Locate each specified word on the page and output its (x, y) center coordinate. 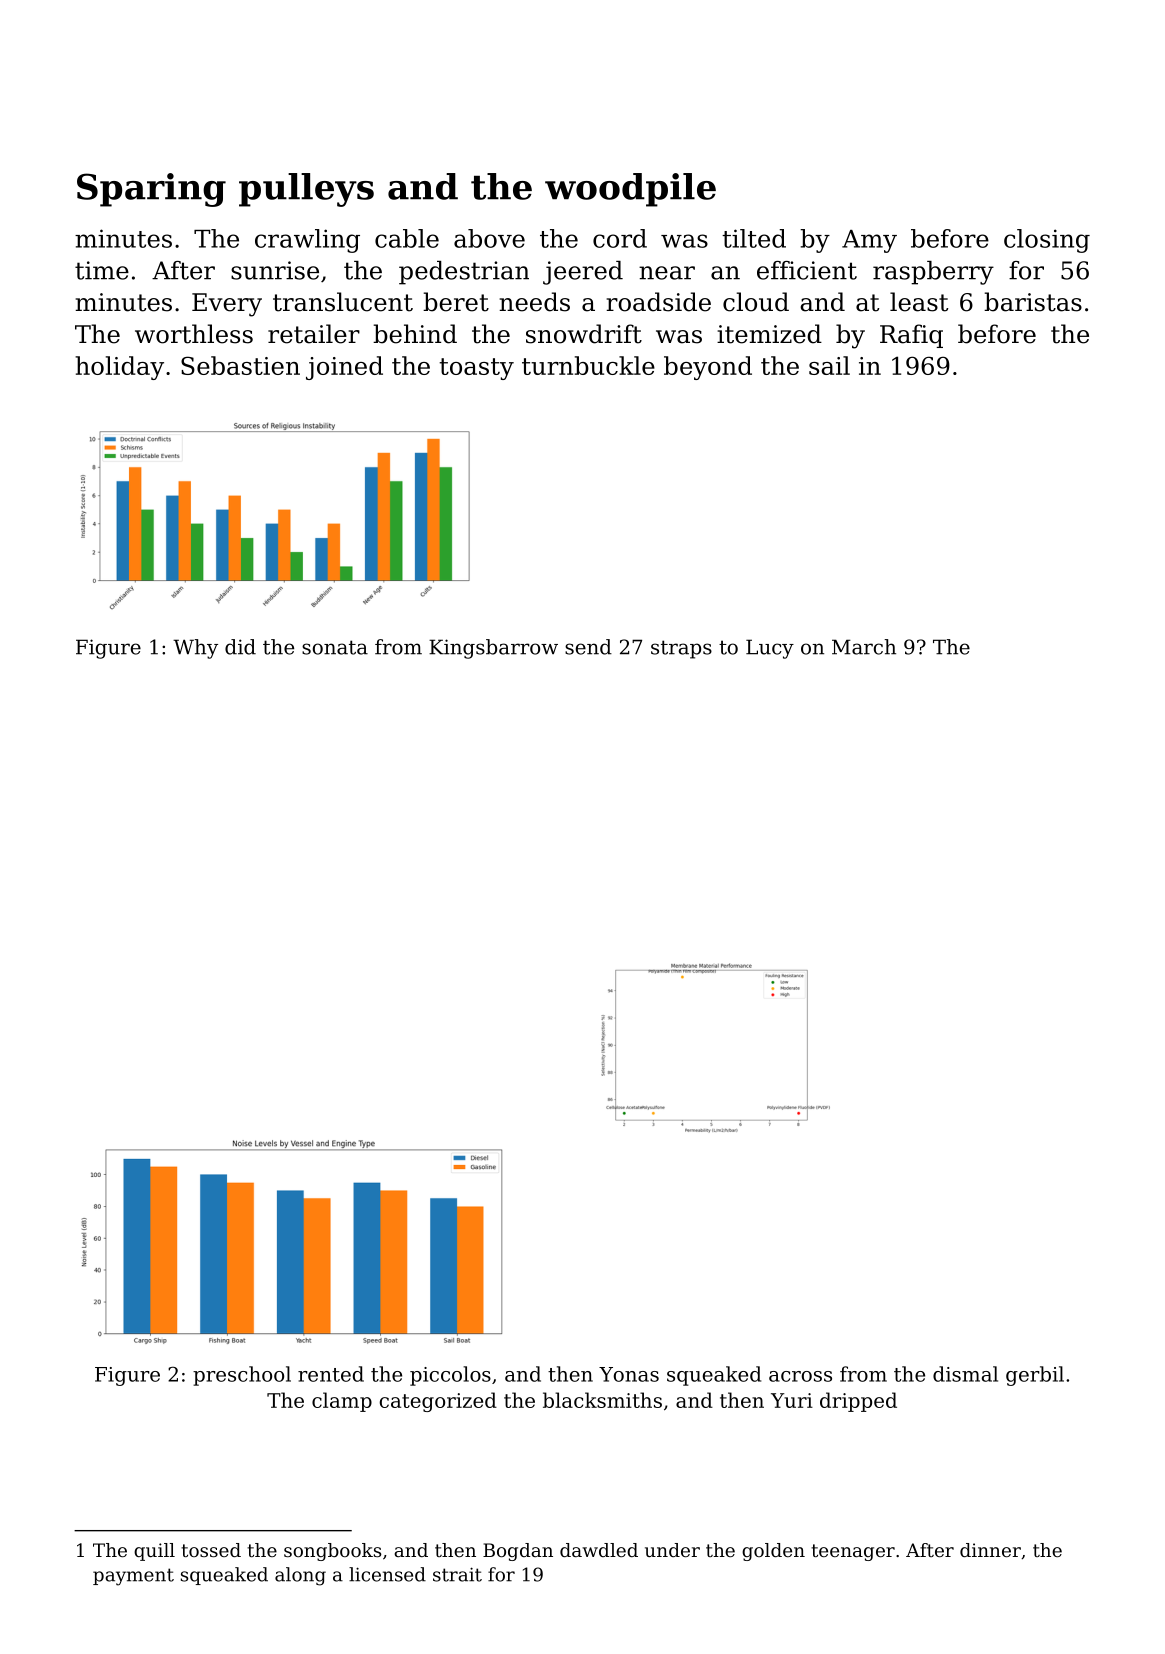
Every (227, 305)
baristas (1033, 302)
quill (154, 1552)
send (588, 647)
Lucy (770, 649)
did (240, 647)
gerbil (1035, 1376)
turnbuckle (588, 365)
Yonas (629, 1374)
